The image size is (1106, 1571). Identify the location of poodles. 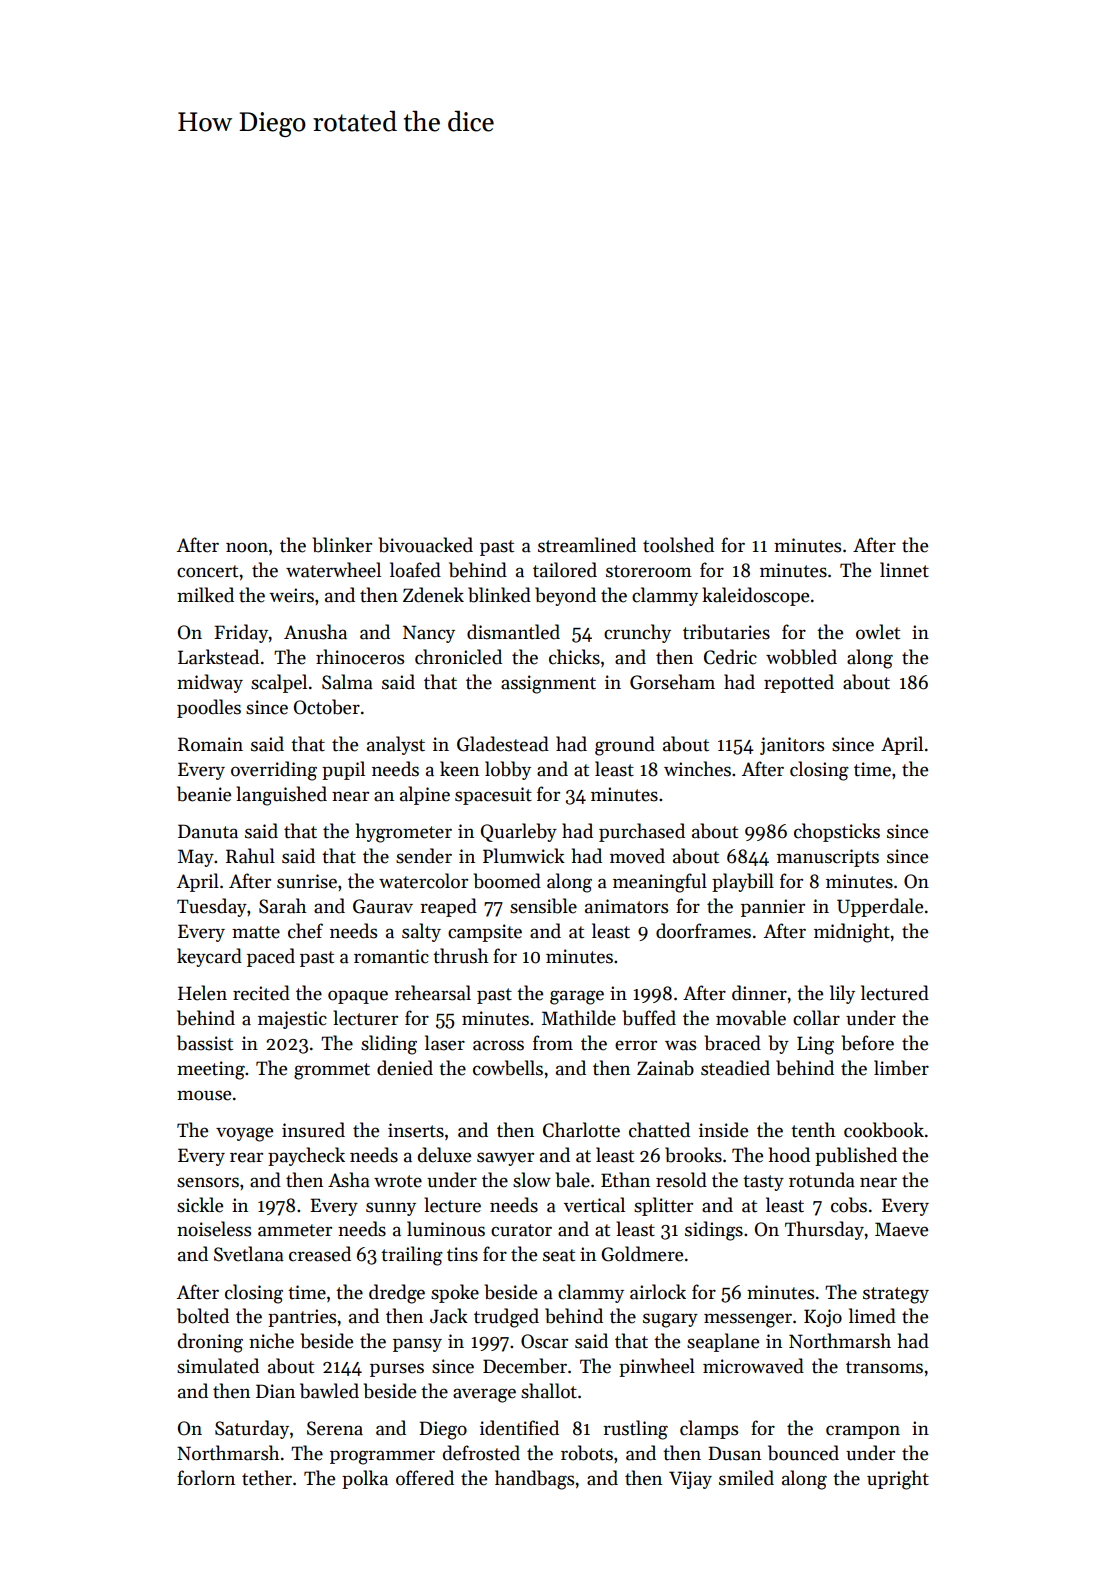
(209, 708).
